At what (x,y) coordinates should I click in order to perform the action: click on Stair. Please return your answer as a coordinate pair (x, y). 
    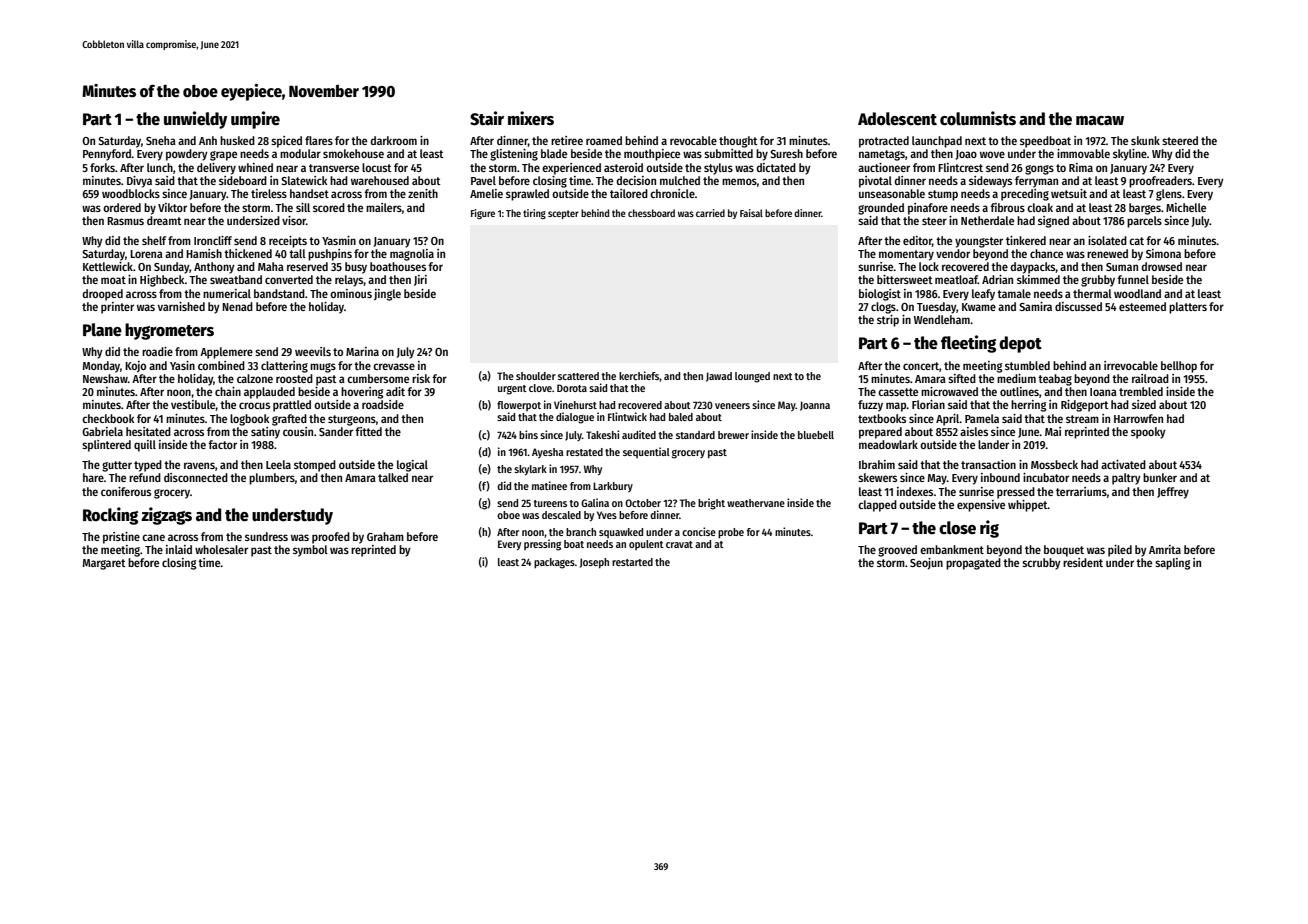
    Looking at the image, I should click on (487, 118).
